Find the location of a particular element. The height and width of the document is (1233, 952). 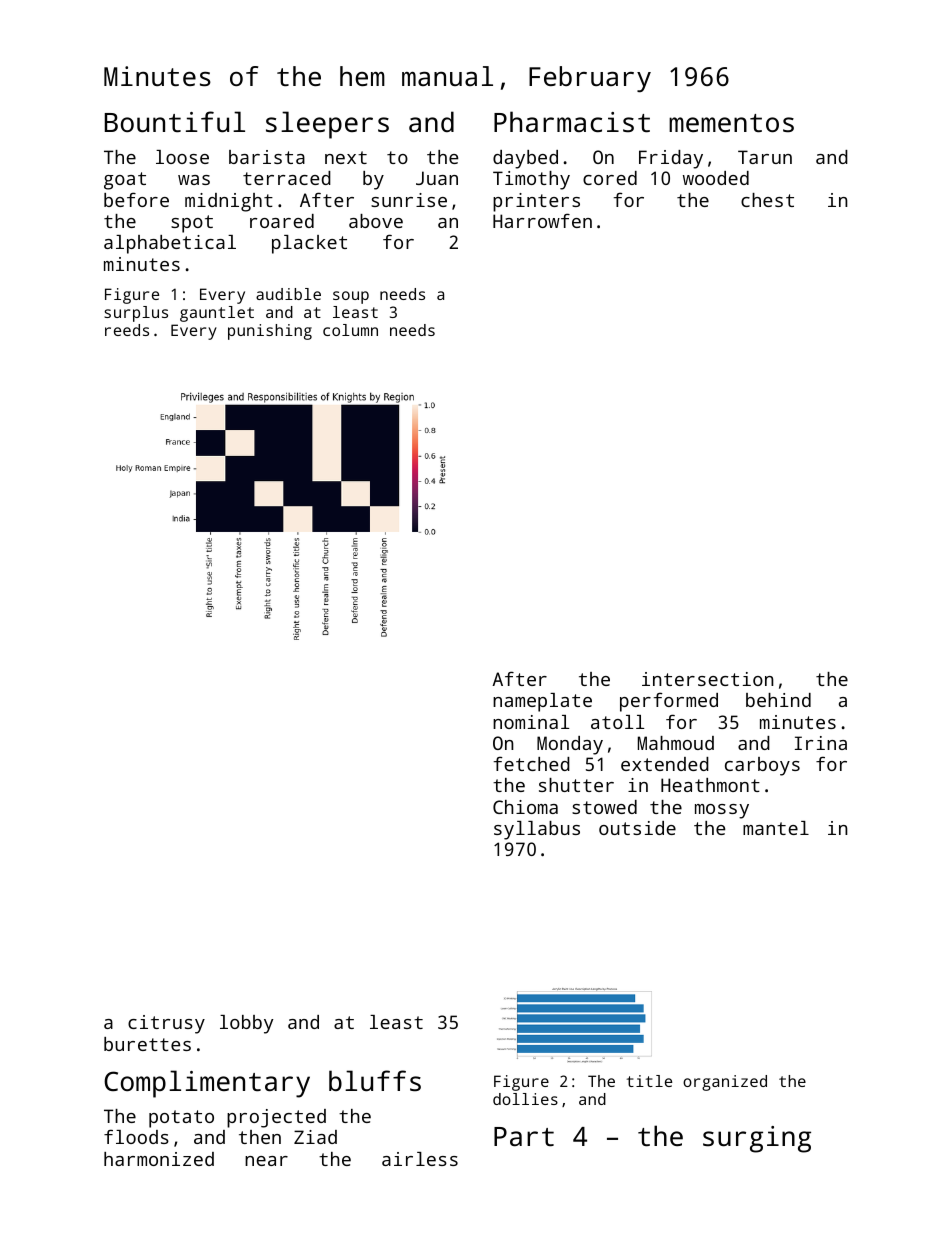

Pharmacist is located at coordinates (572, 122).
